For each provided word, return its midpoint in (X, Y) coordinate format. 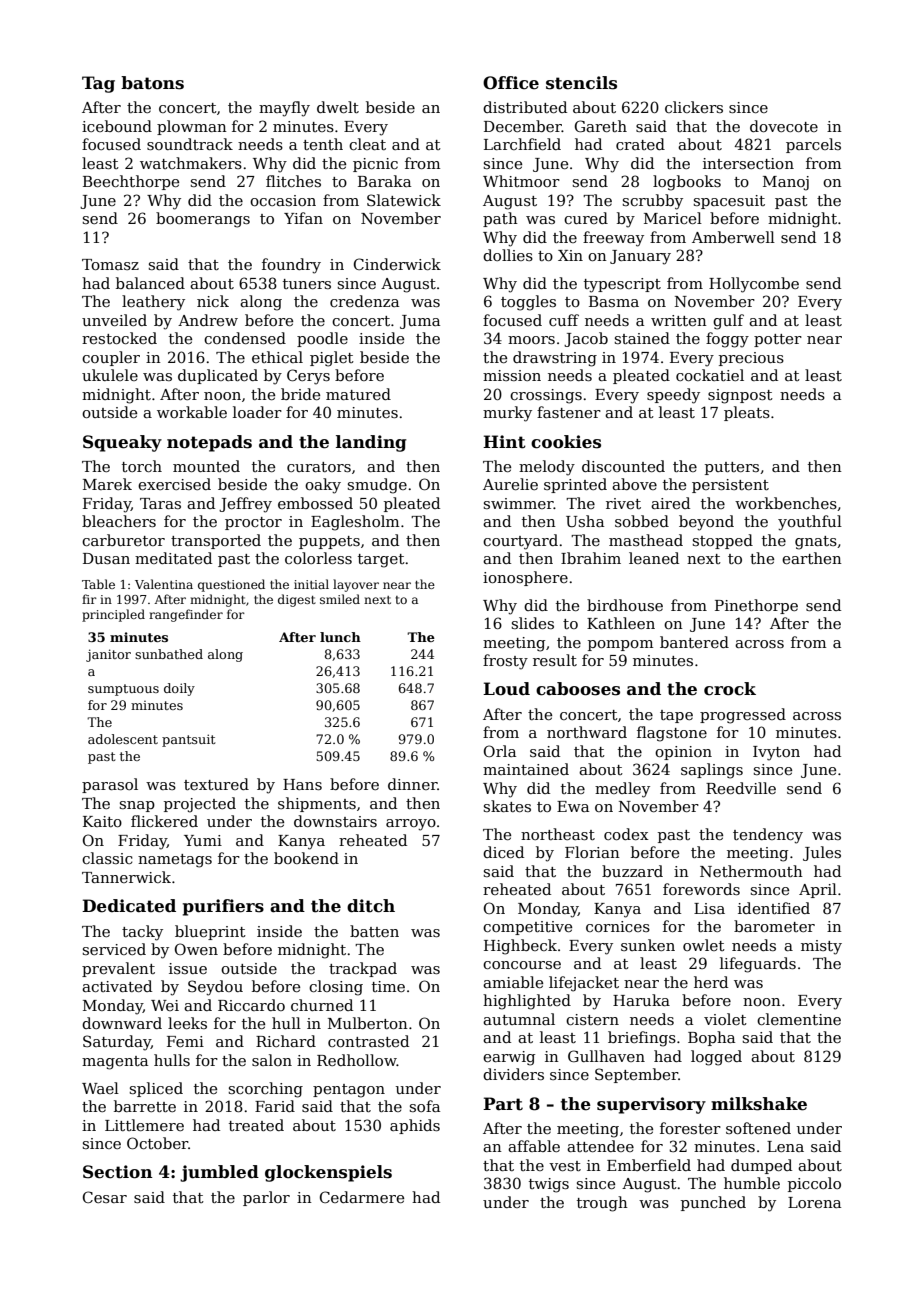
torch (142, 466)
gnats (816, 543)
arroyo (411, 825)
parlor (266, 1198)
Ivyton (776, 753)
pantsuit (188, 740)
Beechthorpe (131, 182)
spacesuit (729, 202)
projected (200, 805)
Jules (822, 853)
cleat (367, 144)
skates (507, 806)
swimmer (519, 503)
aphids (415, 1126)
